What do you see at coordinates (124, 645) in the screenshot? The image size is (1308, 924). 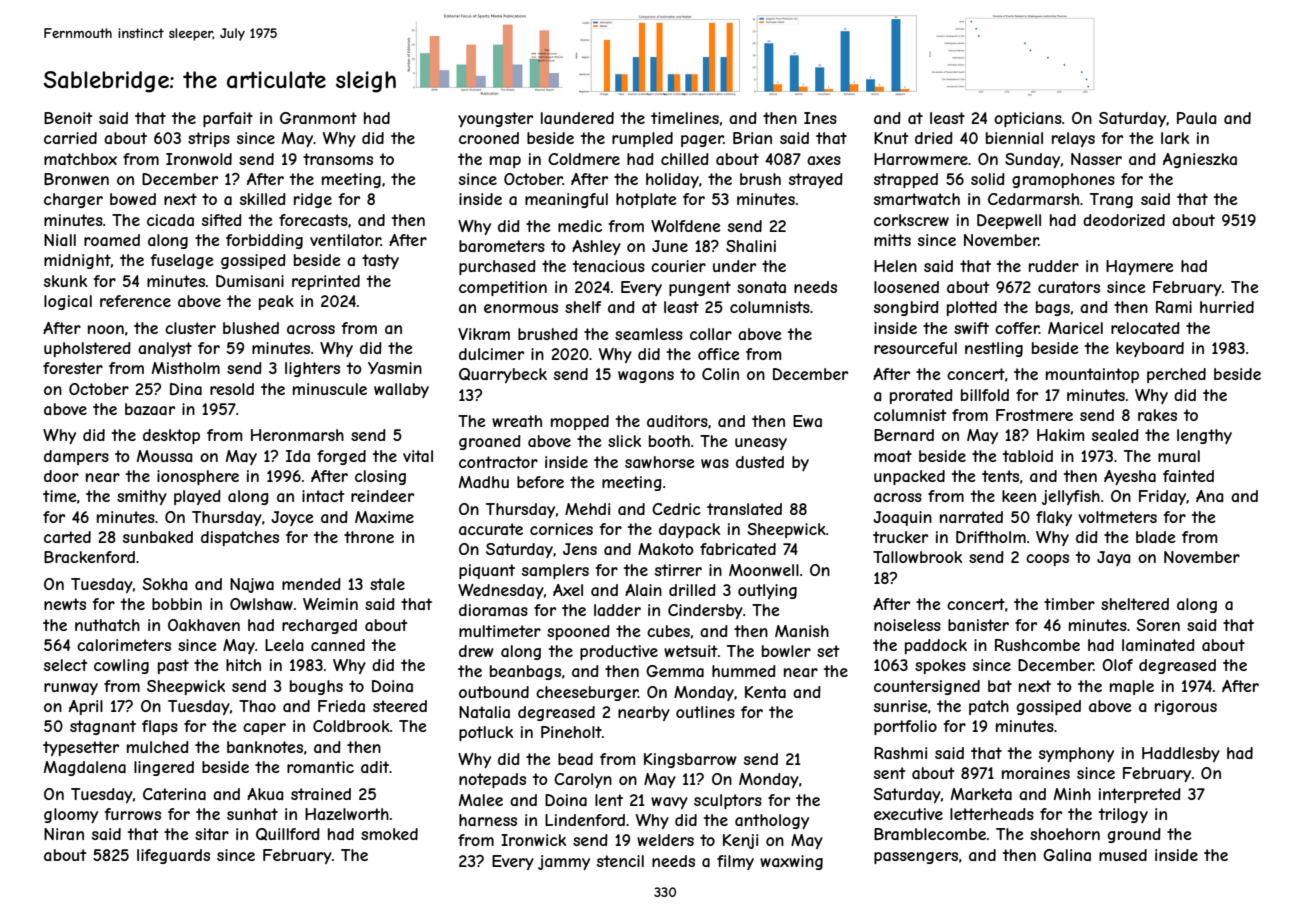 I see `calorimeters` at bounding box center [124, 645].
